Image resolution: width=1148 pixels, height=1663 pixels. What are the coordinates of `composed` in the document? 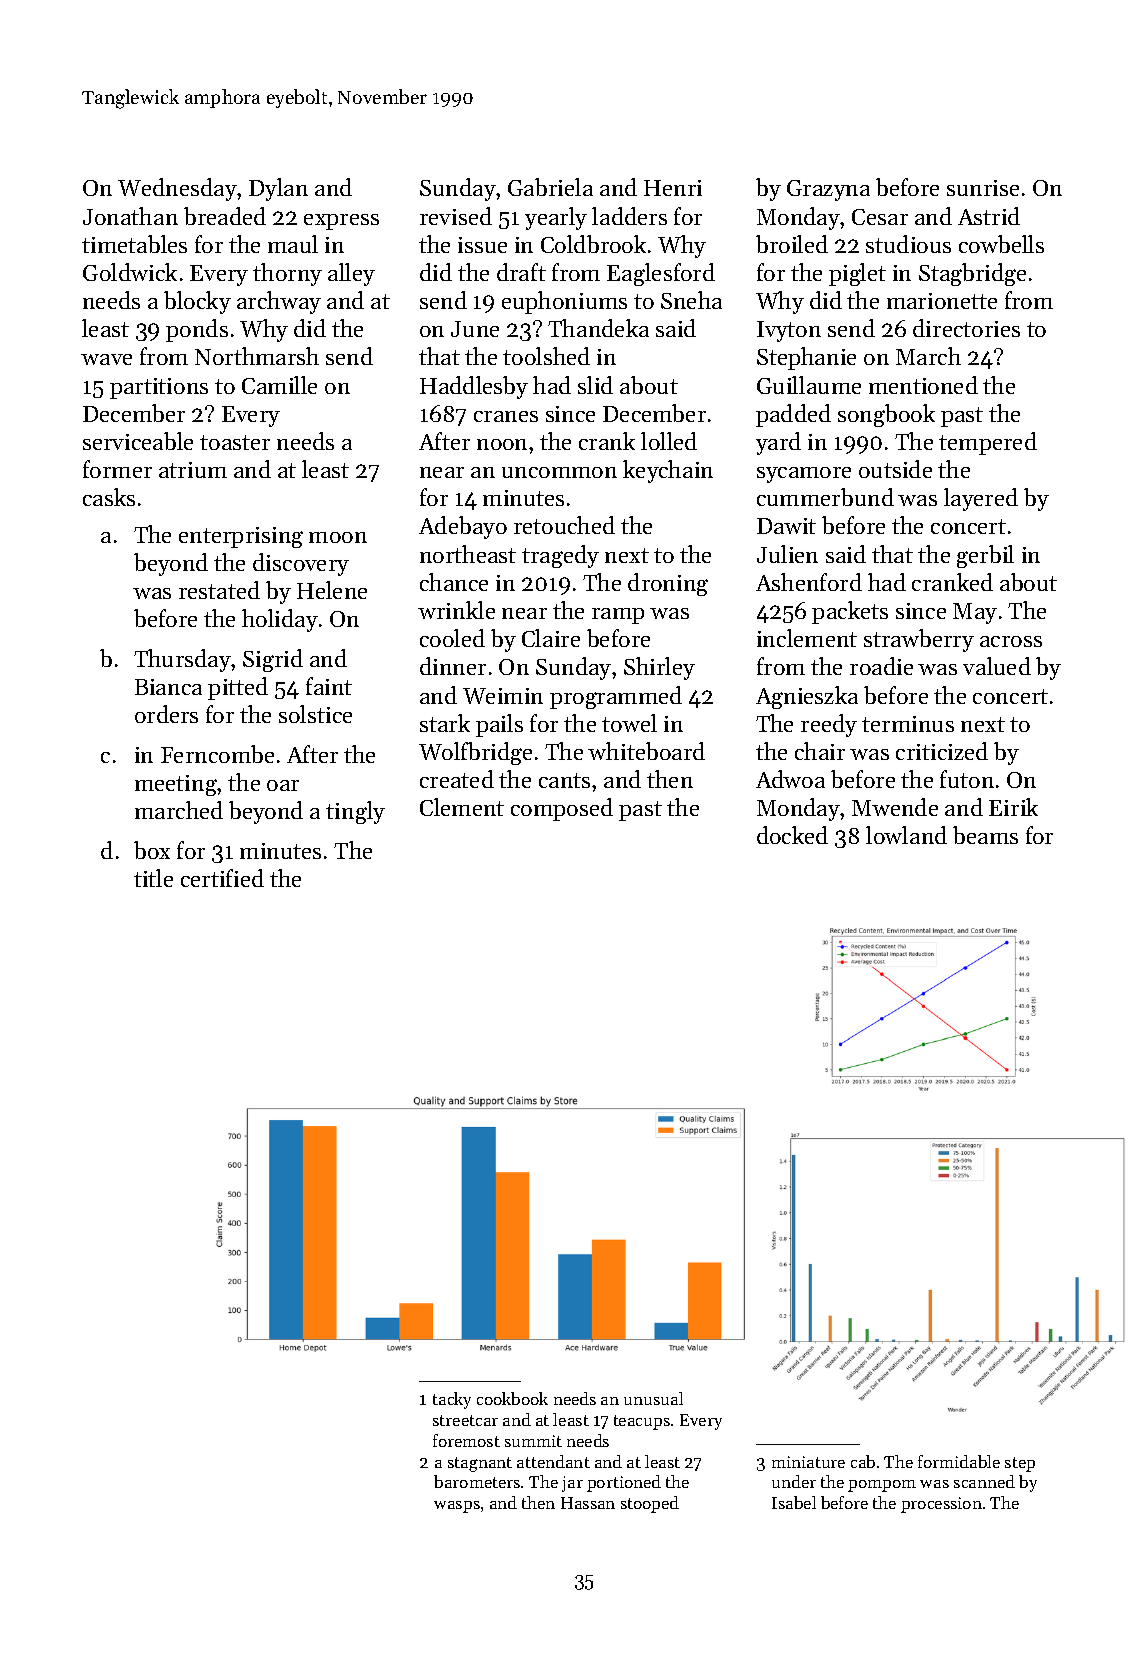 It's located at (562, 809).
